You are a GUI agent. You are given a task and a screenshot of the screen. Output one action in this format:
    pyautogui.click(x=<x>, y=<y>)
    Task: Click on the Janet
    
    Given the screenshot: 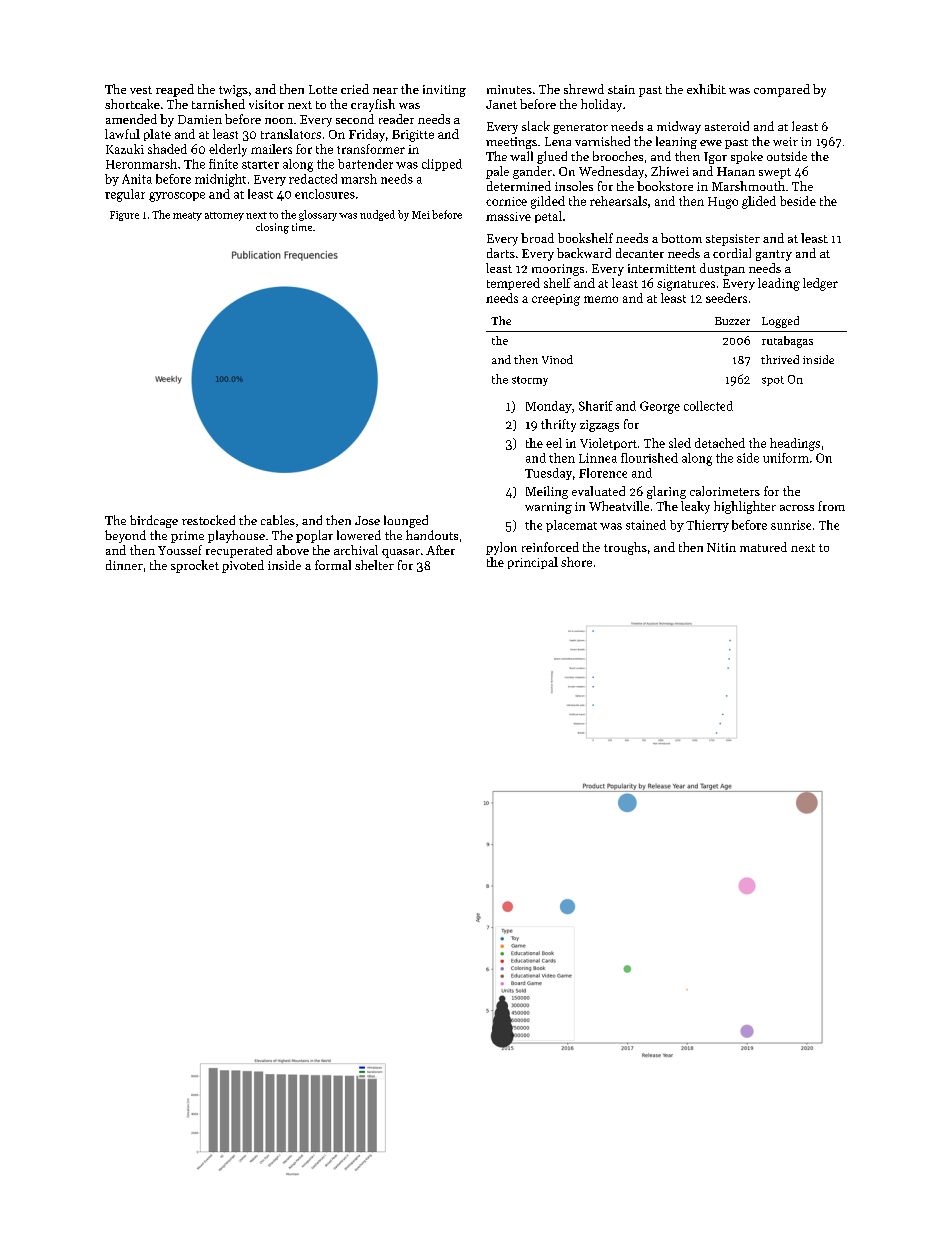 What is the action you would take?
    pyautogui.click(x=501, y=104)
